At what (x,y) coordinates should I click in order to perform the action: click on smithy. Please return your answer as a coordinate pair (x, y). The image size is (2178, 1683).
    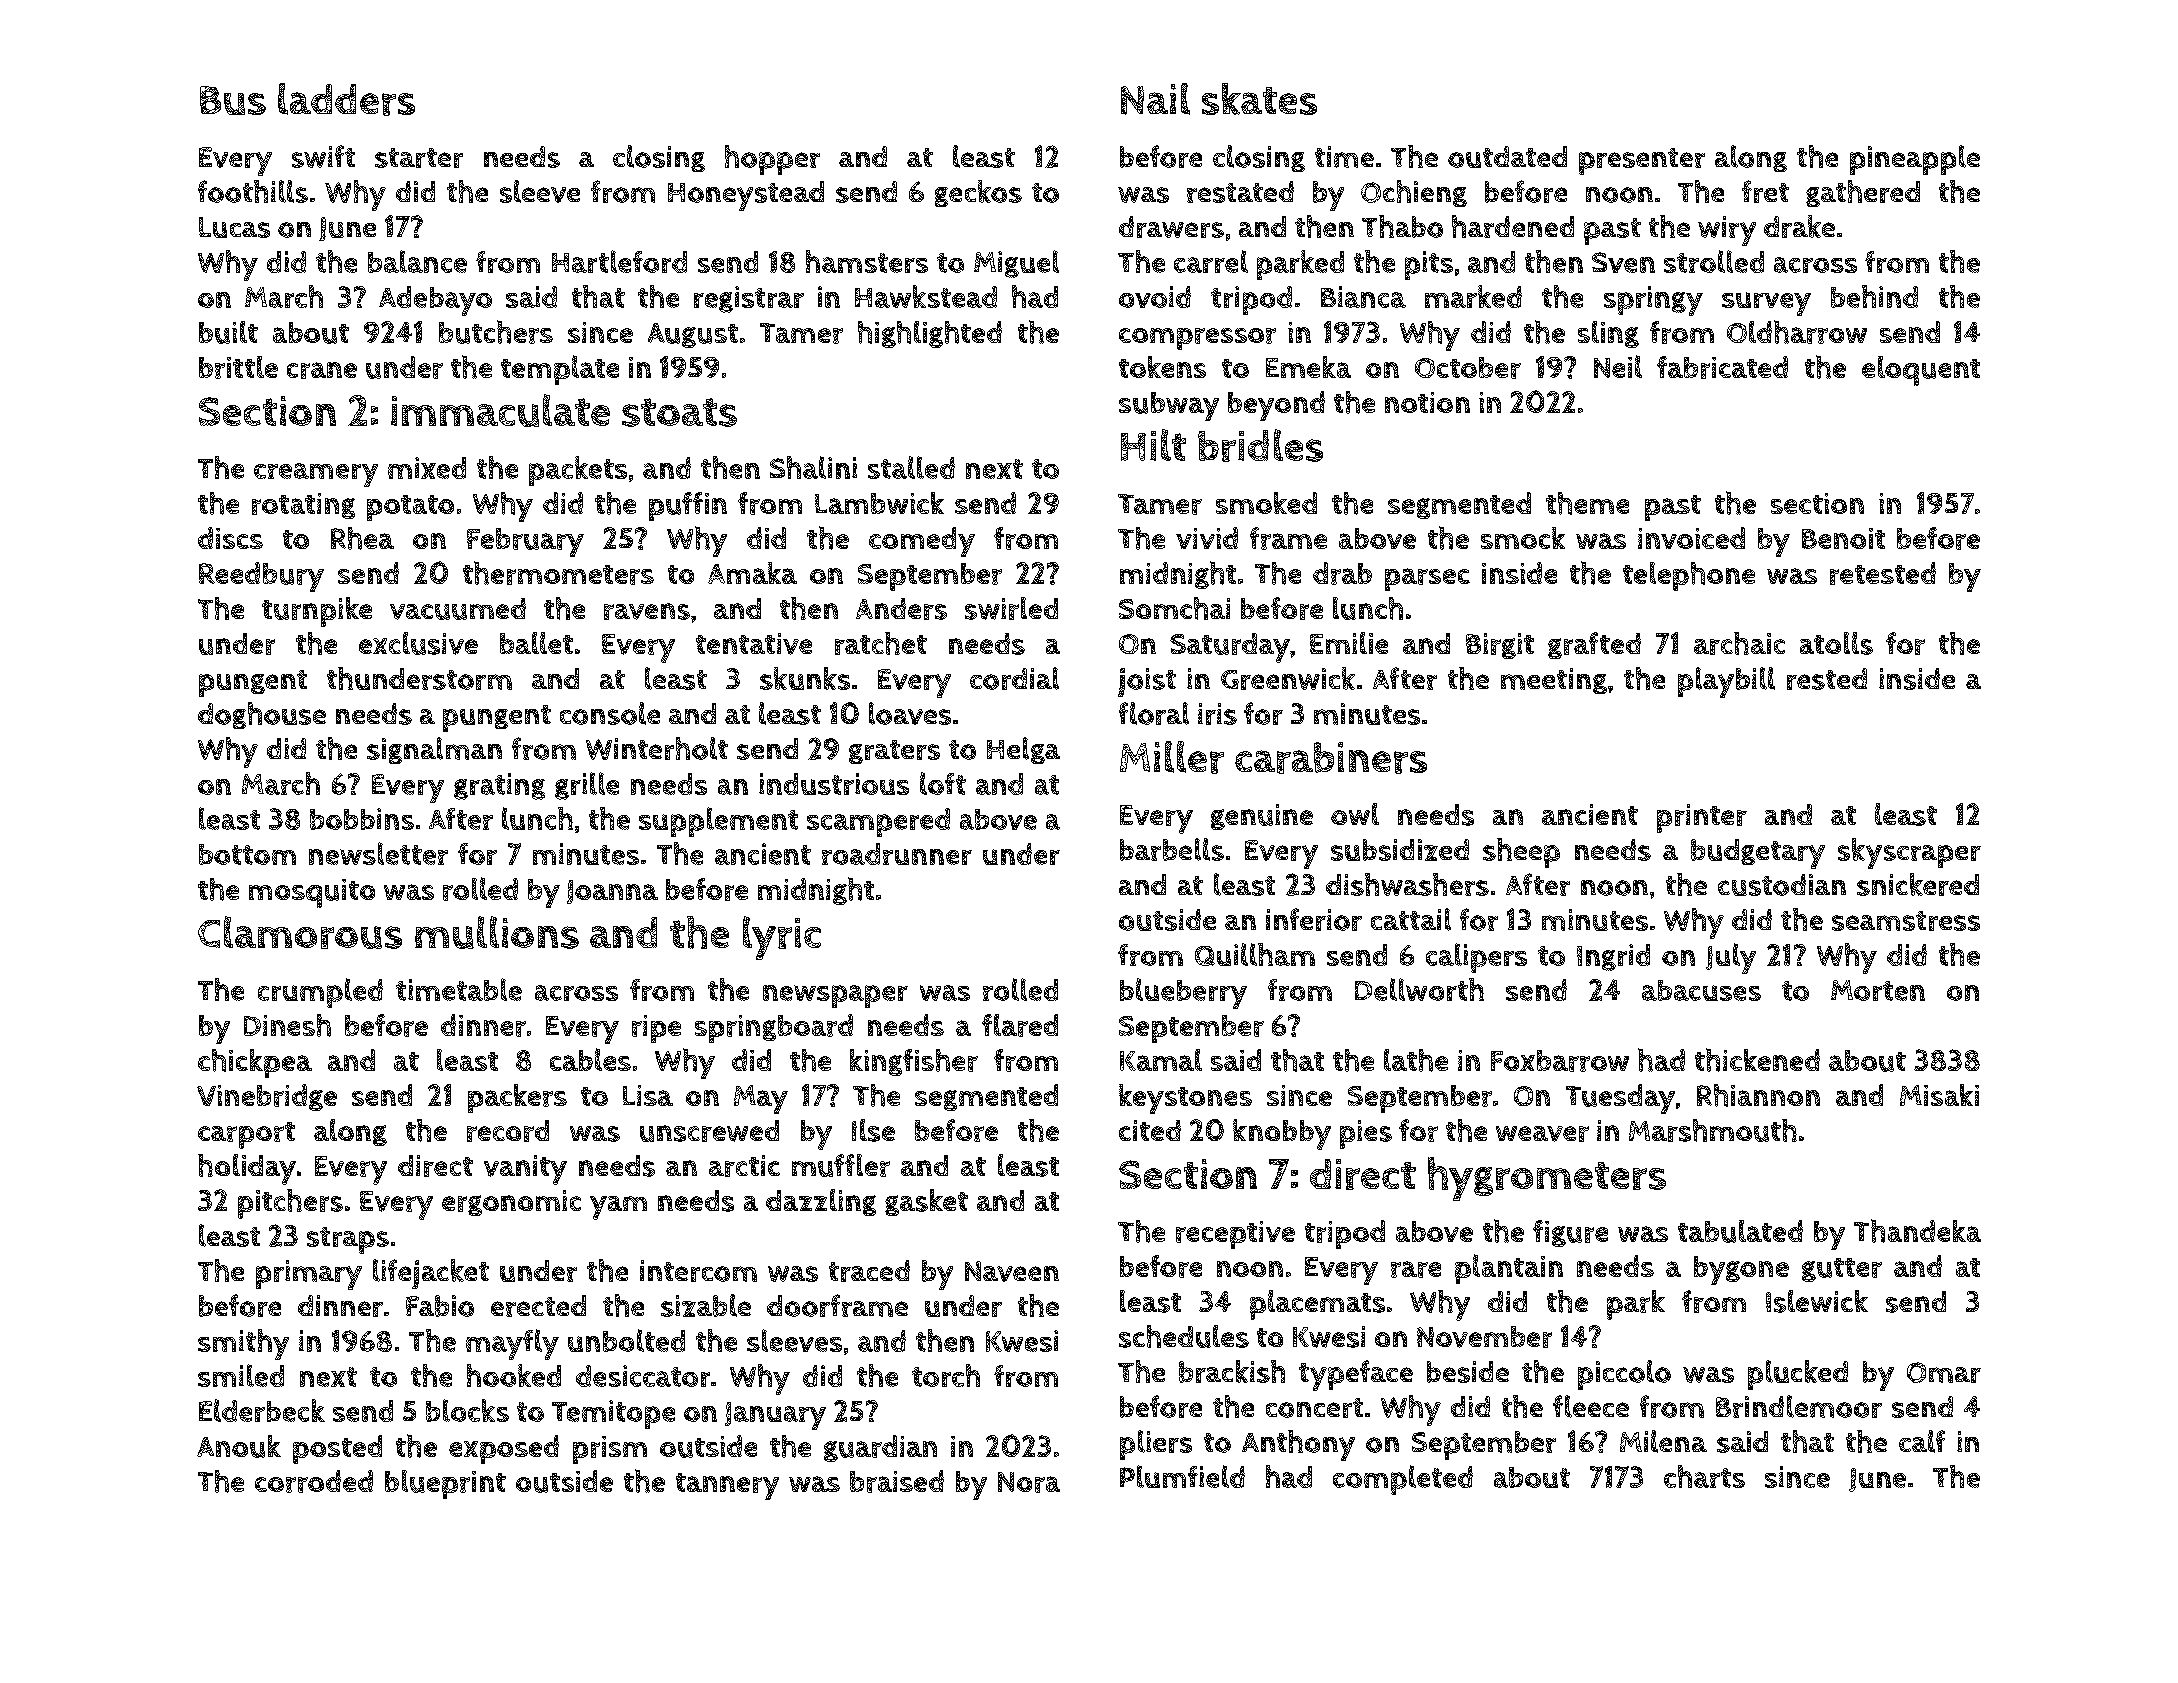
    Looking at the image, I should click on (243, 1344).
